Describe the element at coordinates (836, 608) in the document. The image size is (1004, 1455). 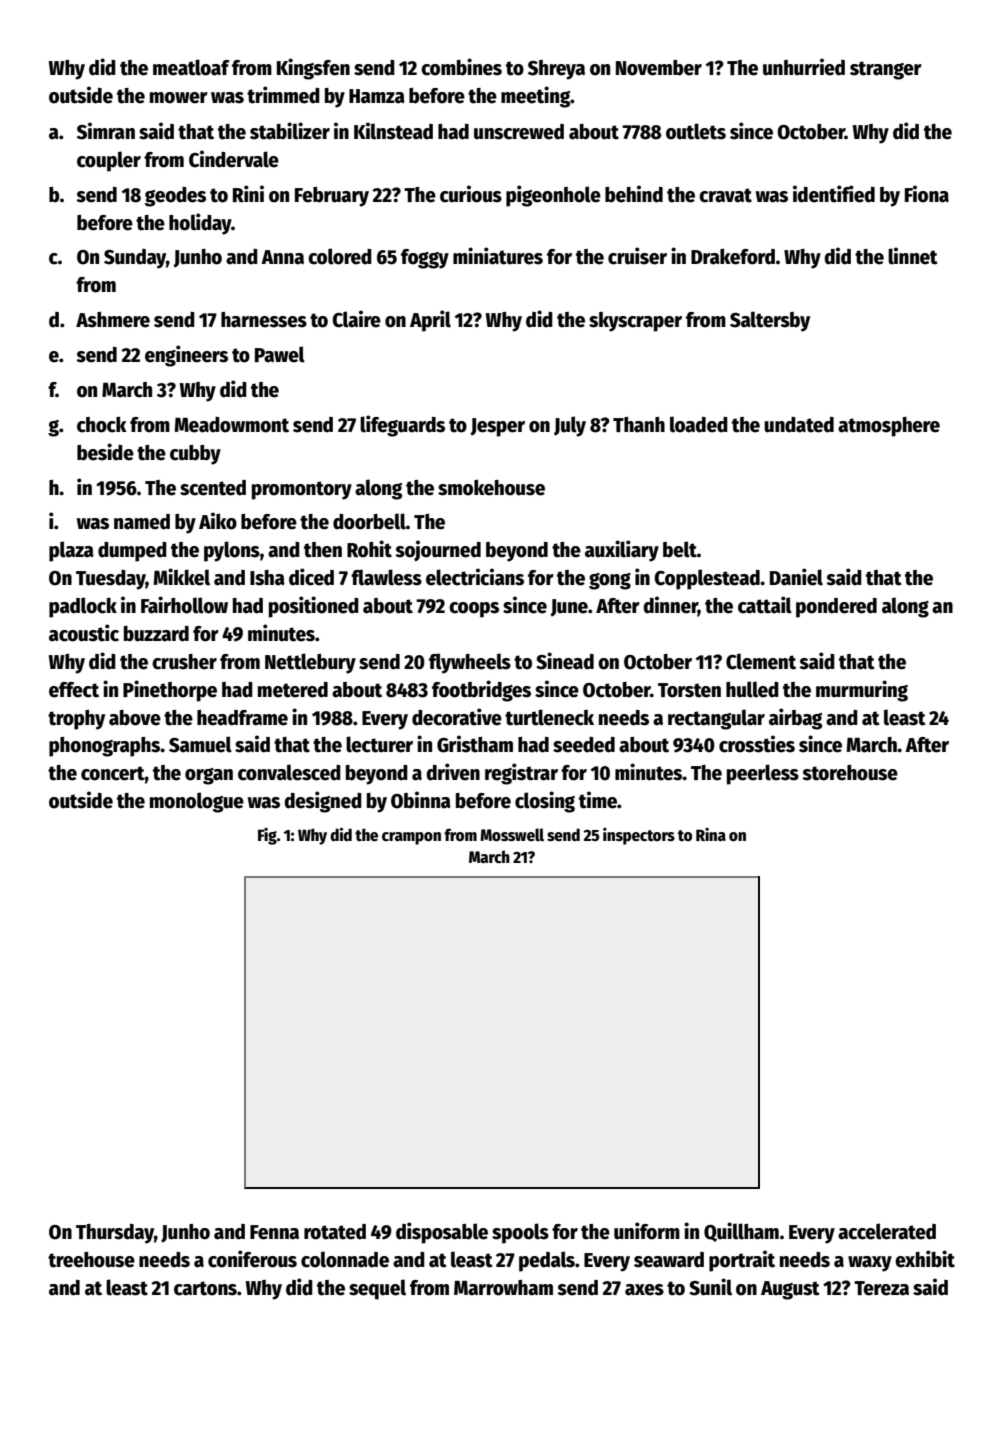
I see `pondered` at that location.
